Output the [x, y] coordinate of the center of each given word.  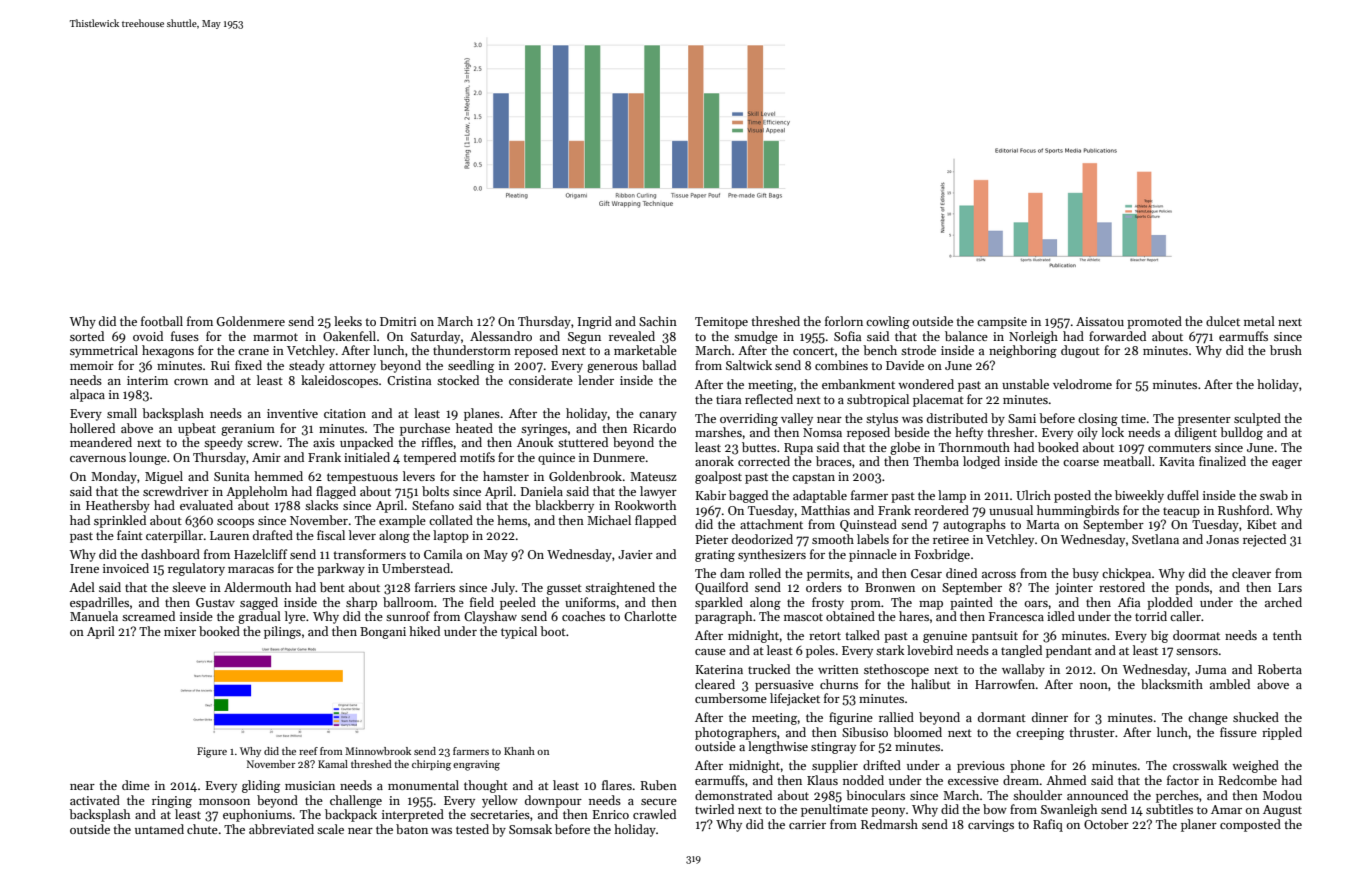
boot [553, 631]
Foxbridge [942, 555]
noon [1094, 686]
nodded [863, 780]
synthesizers [772, 555]
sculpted [1257, 419]
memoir [92, 365]
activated [95, 800]
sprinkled [120, 521]
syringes [544, 430]
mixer [180, 631]
